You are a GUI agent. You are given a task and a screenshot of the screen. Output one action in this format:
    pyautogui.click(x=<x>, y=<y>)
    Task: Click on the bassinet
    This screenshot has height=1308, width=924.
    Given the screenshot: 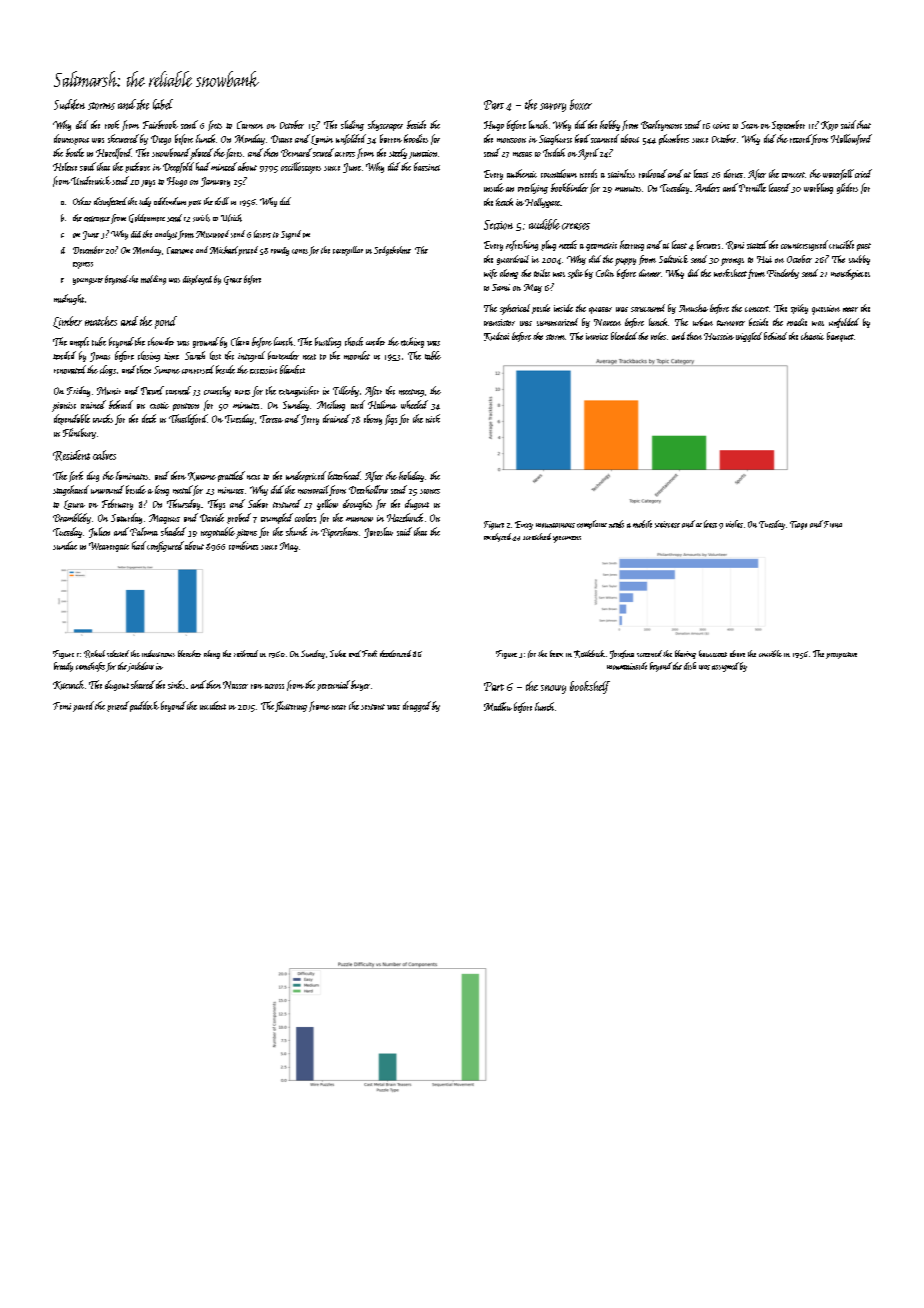 What is the action you would take?
    pyautogui.click(x=427, y=166)
